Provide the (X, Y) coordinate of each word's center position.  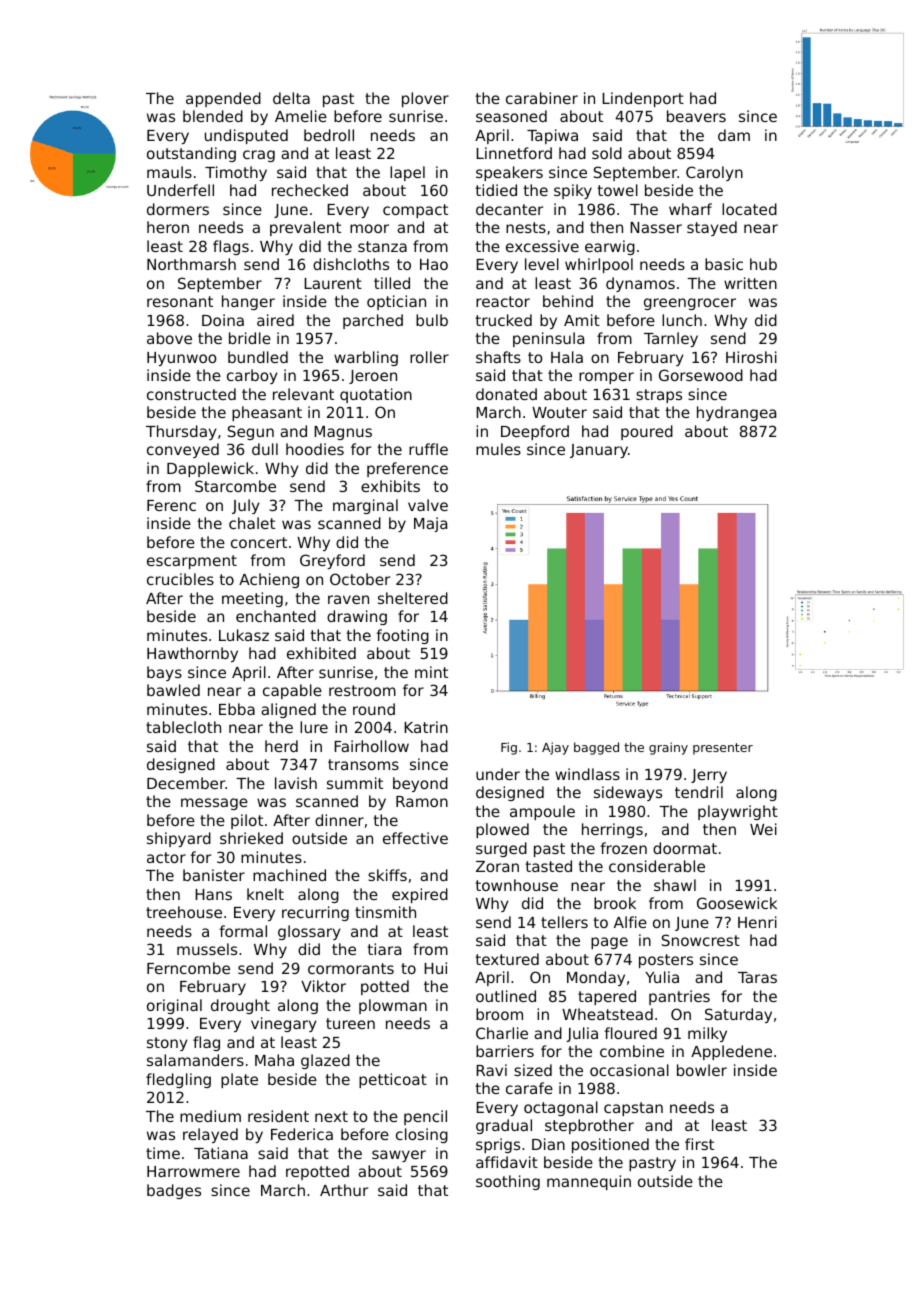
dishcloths (351, 264)
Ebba (237, 709)
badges (174, 1191)
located (749, 209)
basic (724, 264)
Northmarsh (191, 264)
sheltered (413, 598)
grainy (668, 748)
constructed (191, 394)
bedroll (329, 135)
